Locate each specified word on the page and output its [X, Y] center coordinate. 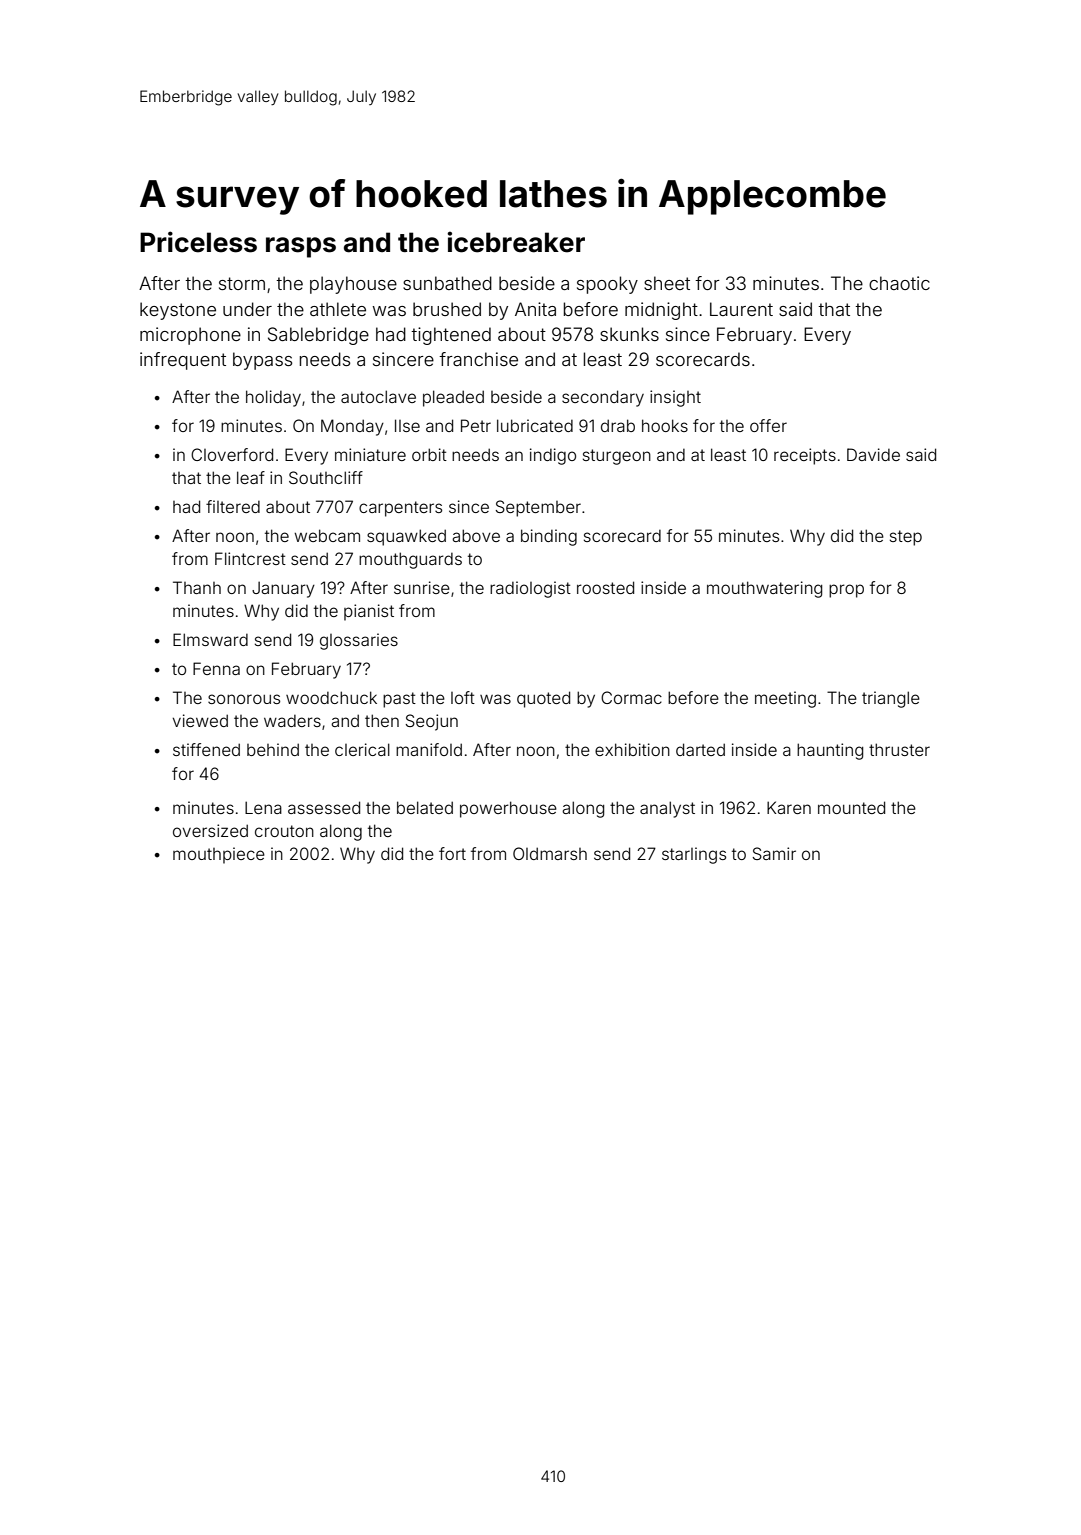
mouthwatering [764, 589]
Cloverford [232, 454]
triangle [891, 699]
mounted [851, 807]
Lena [263, 807]
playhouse [353, 285]
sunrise [422, 587]
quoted [543, 699]
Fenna [216, 668]
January [283, 589]
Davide [873, 454]
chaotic [899, 283]
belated [425, 807]
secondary [603, 398]
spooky [607, 285]
